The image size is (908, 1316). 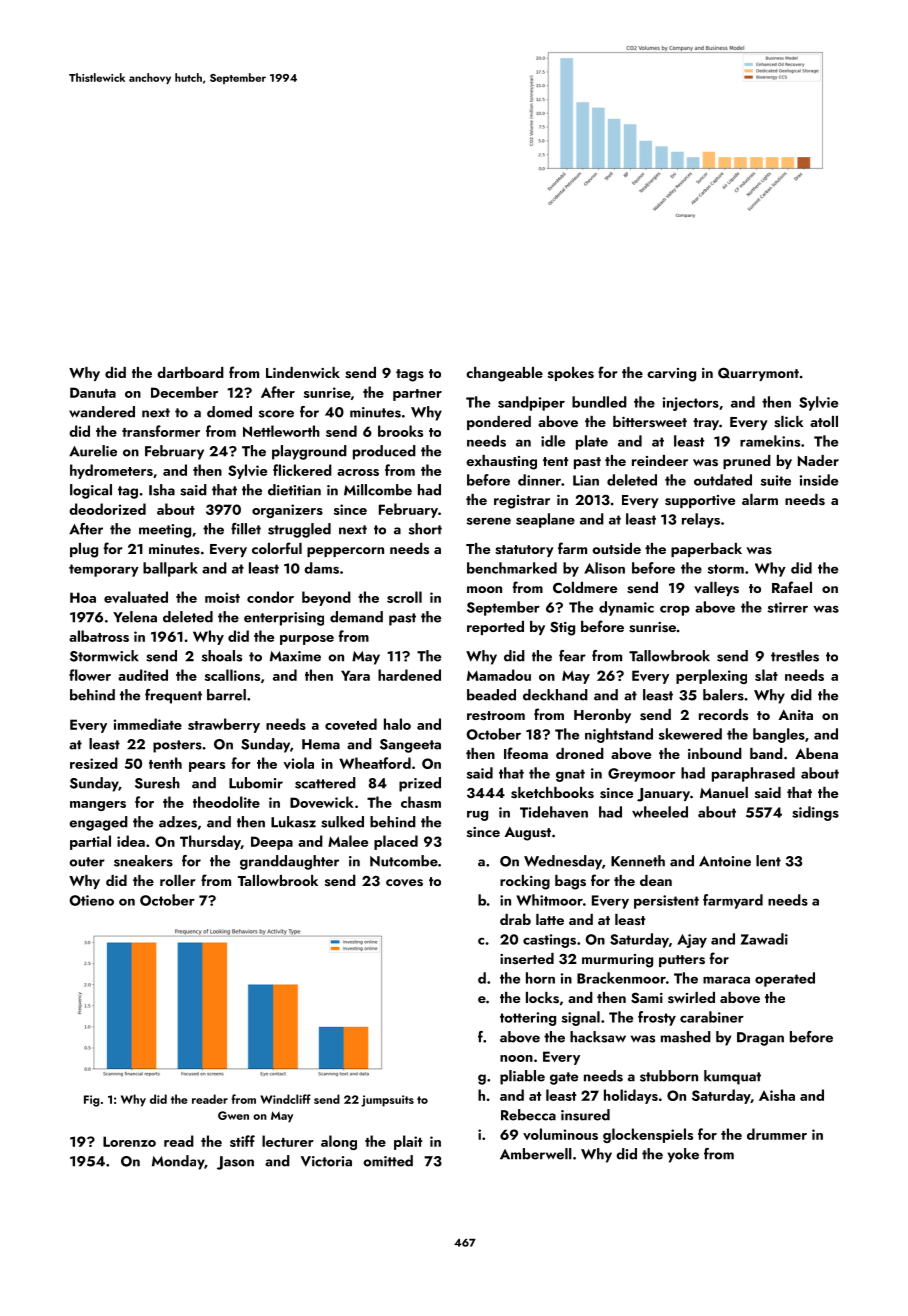 I want to click on plug, so click(x=84, y=550).
